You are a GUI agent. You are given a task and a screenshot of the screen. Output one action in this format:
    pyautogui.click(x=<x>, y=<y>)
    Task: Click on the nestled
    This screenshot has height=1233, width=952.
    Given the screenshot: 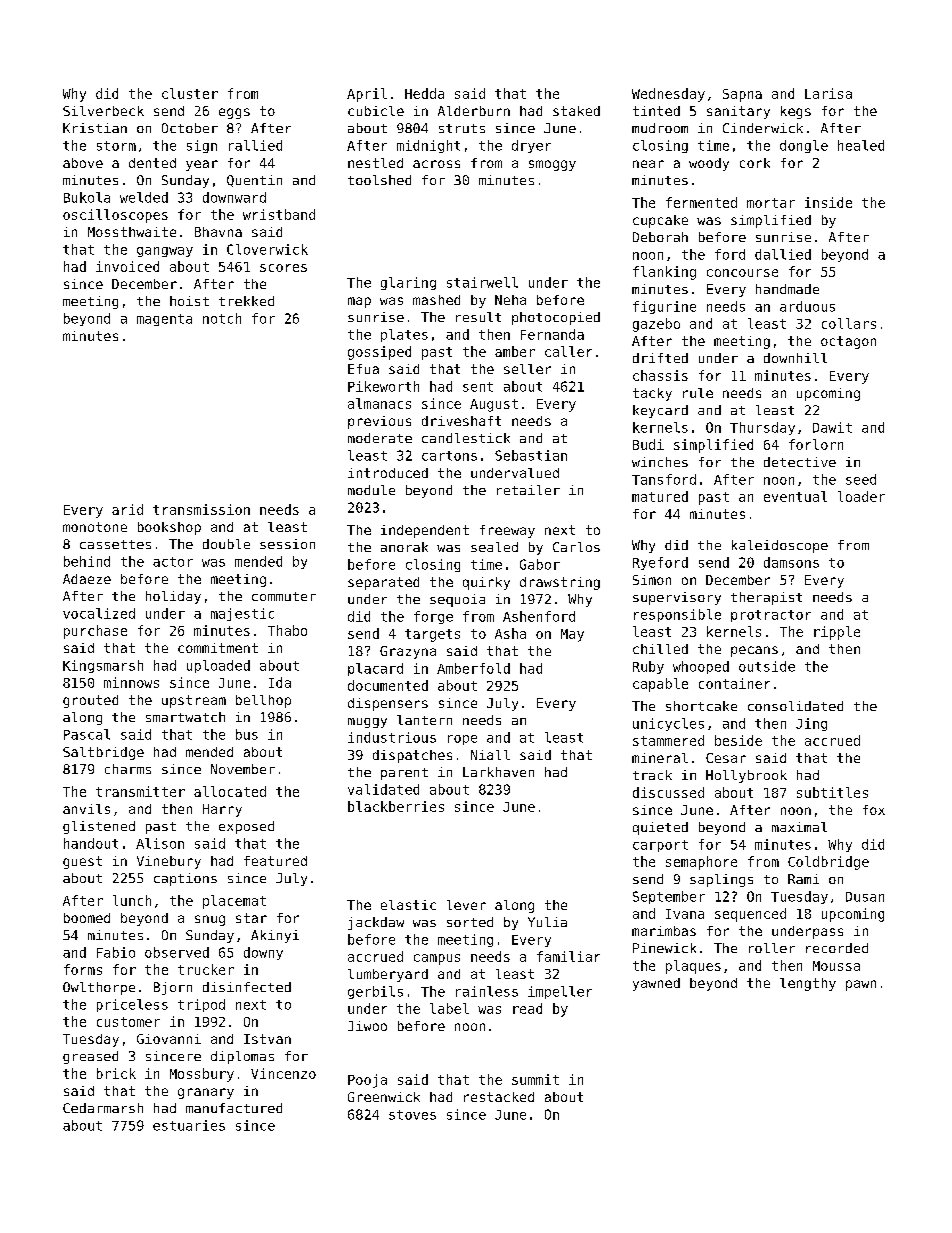 What is the action you would take?
    pyautogui.click(x=375, y=163)
